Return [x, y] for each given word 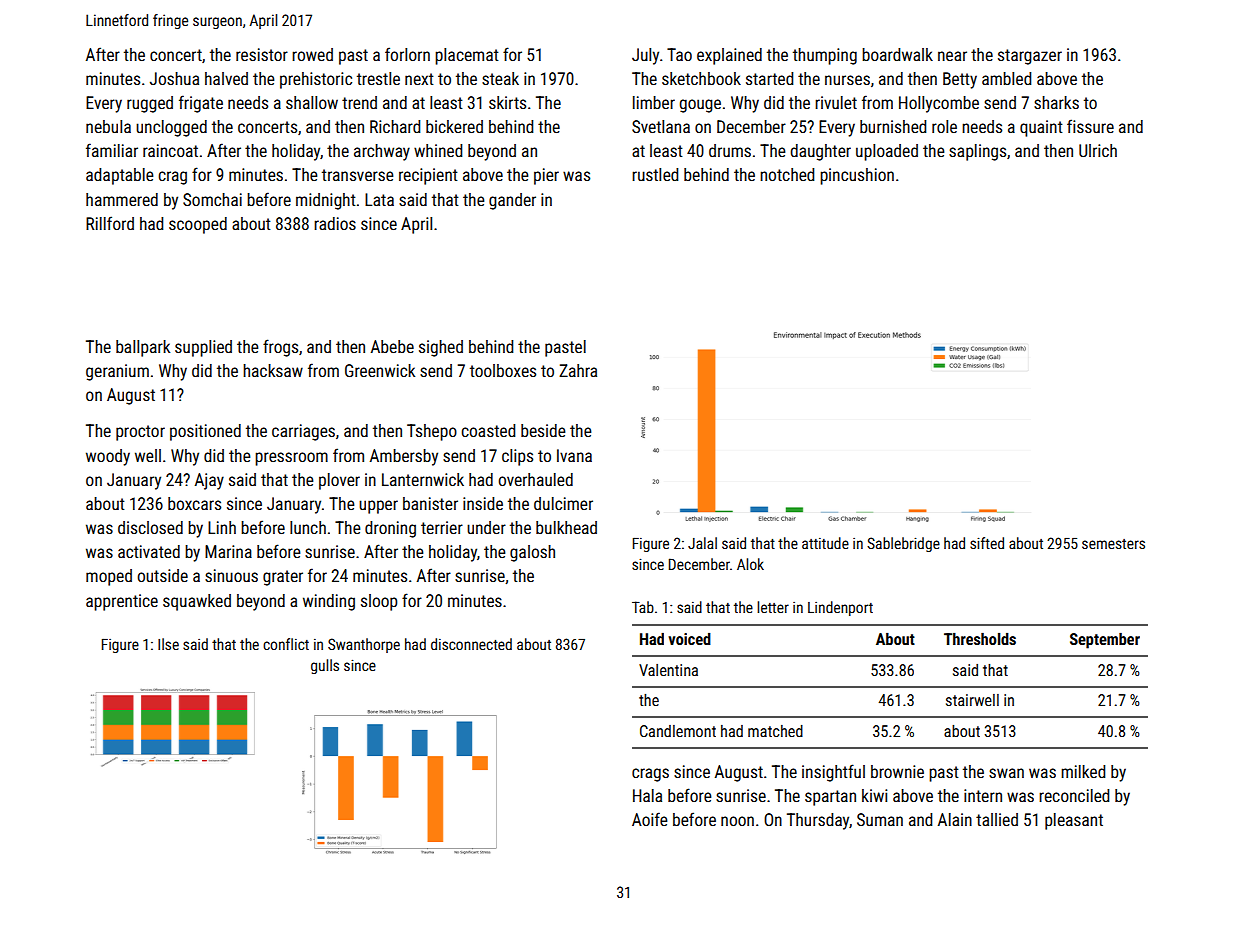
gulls [325, 666]
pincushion [857, 176]
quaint [1041, 128]
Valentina [668, 670]
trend [359, 102]
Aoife [649, 819]
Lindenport [840, 608]
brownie [897, 771]
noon [737, 821]
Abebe [392, 346]
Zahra [578, 370]
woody [108, 457]
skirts [507, 102]
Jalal [702, 543]
